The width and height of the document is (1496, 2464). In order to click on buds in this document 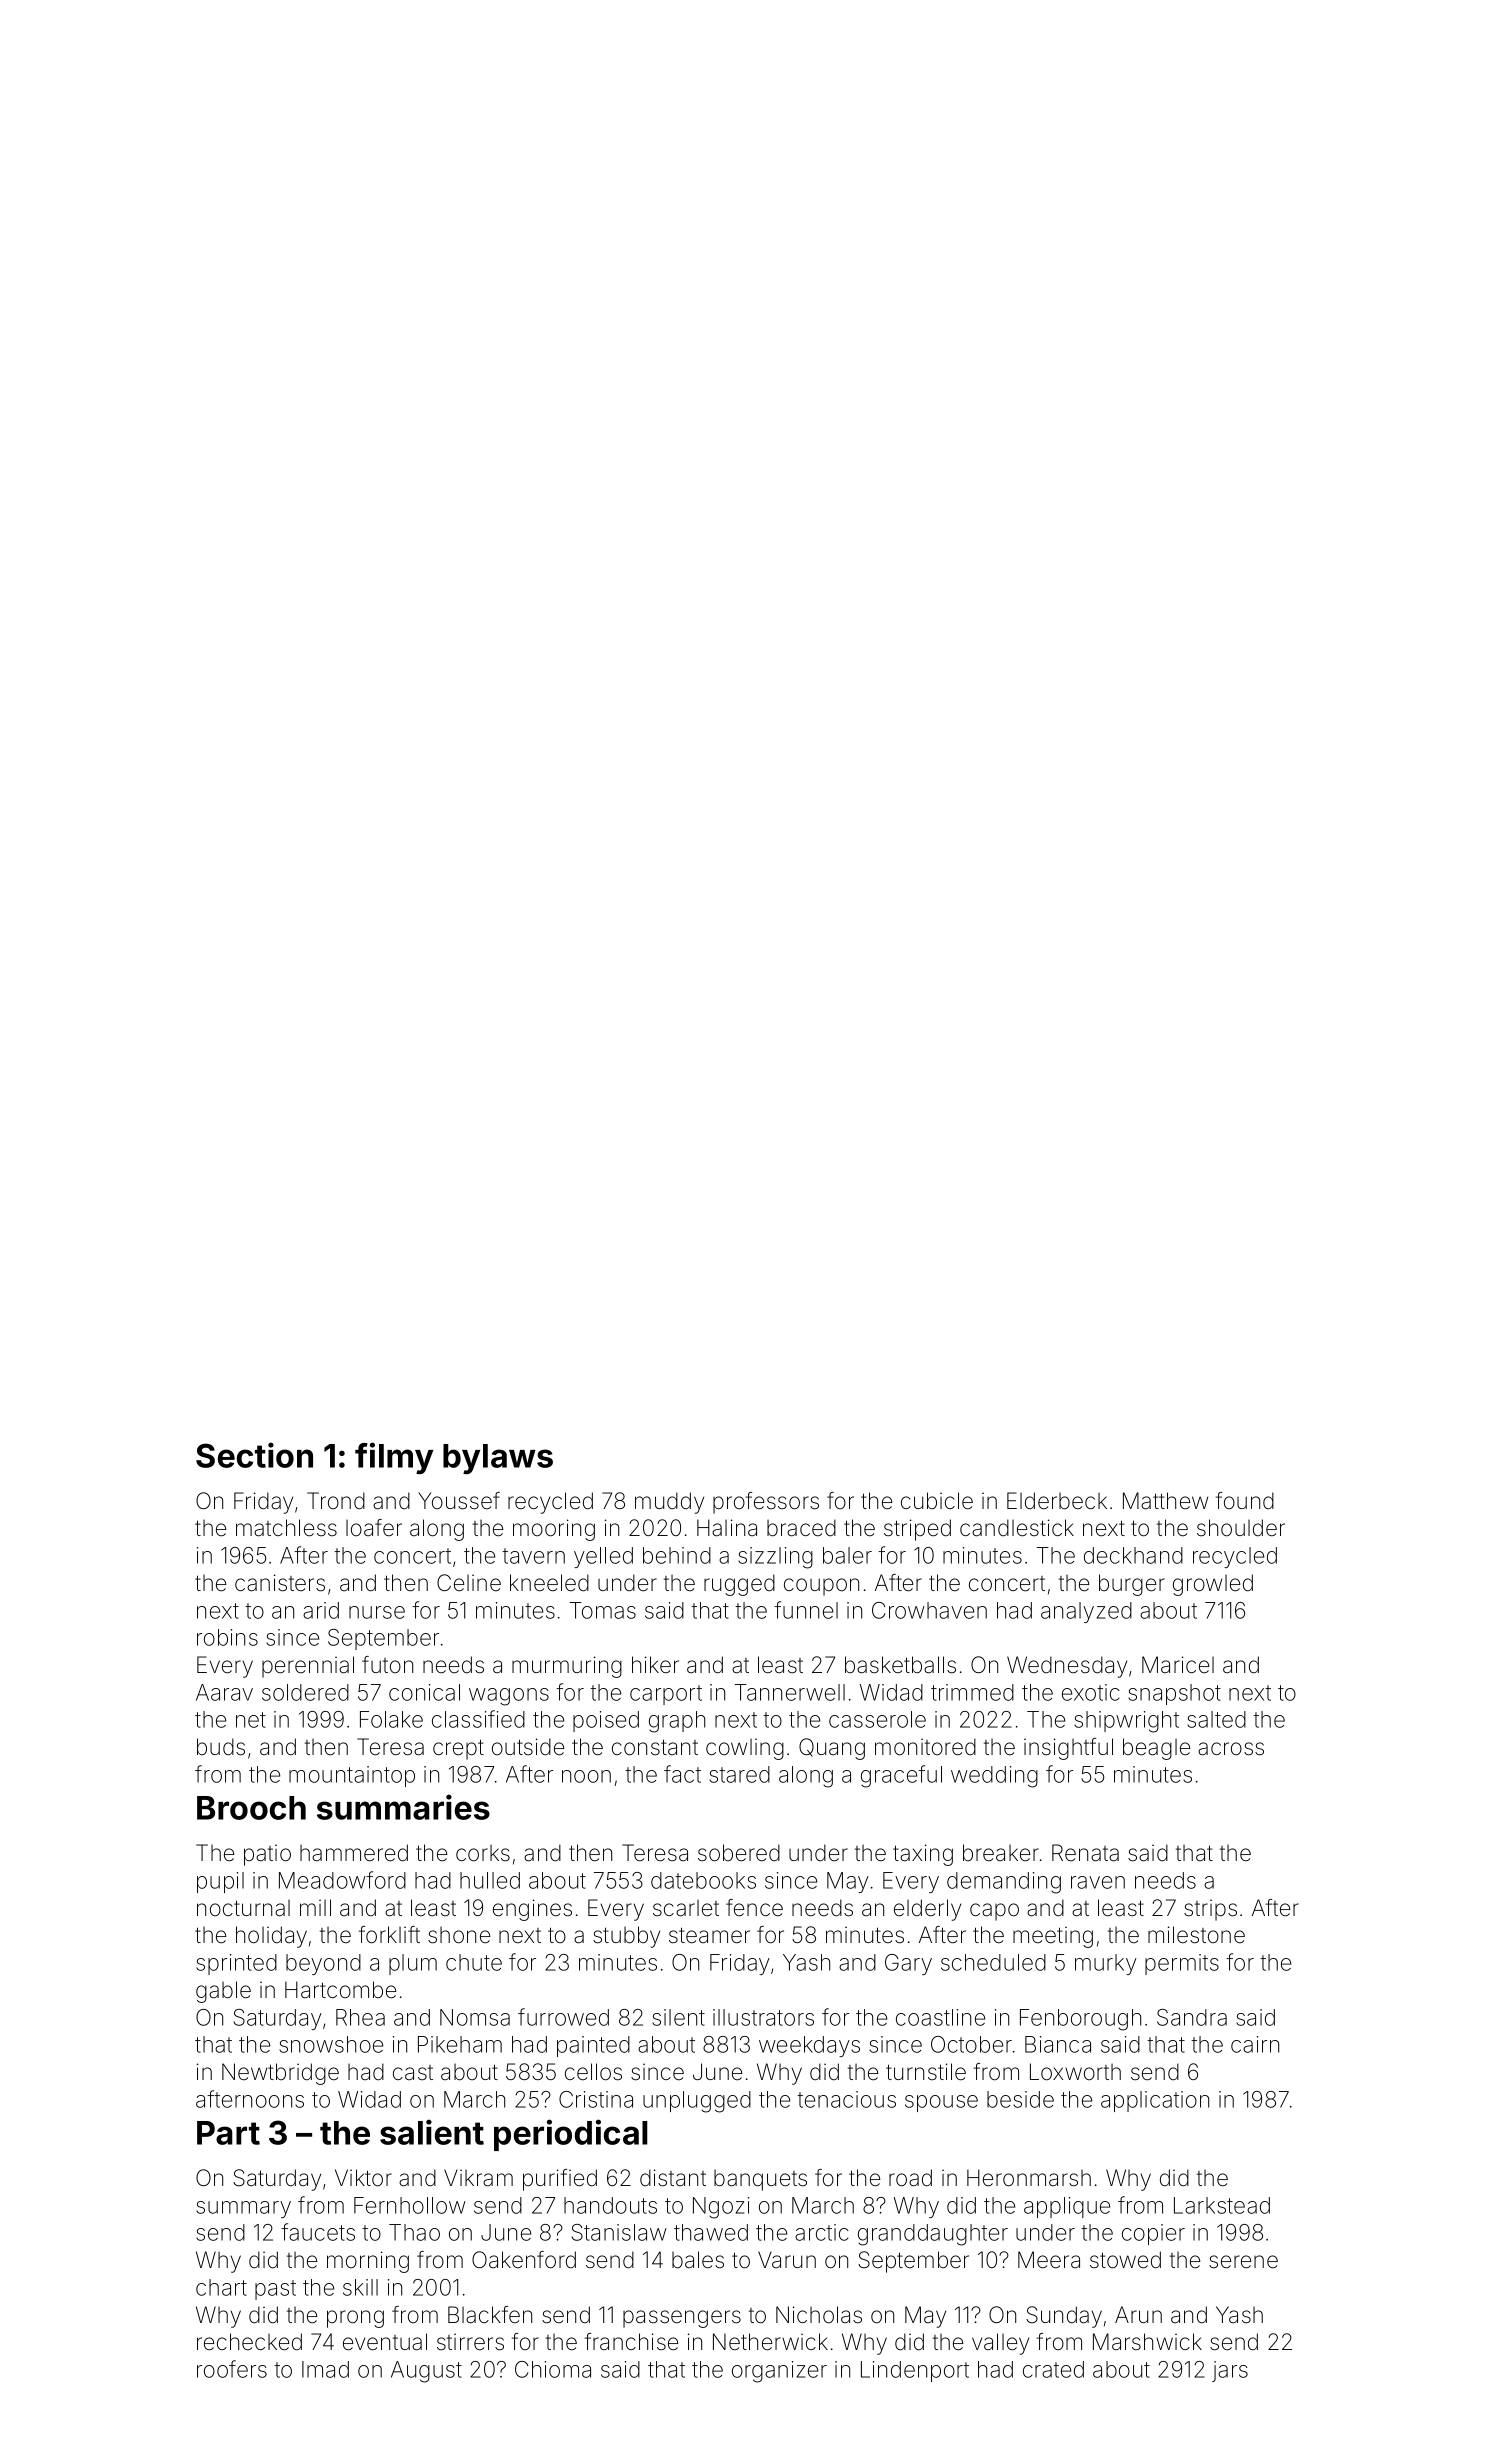, I will do `click(221, 1747)`.
